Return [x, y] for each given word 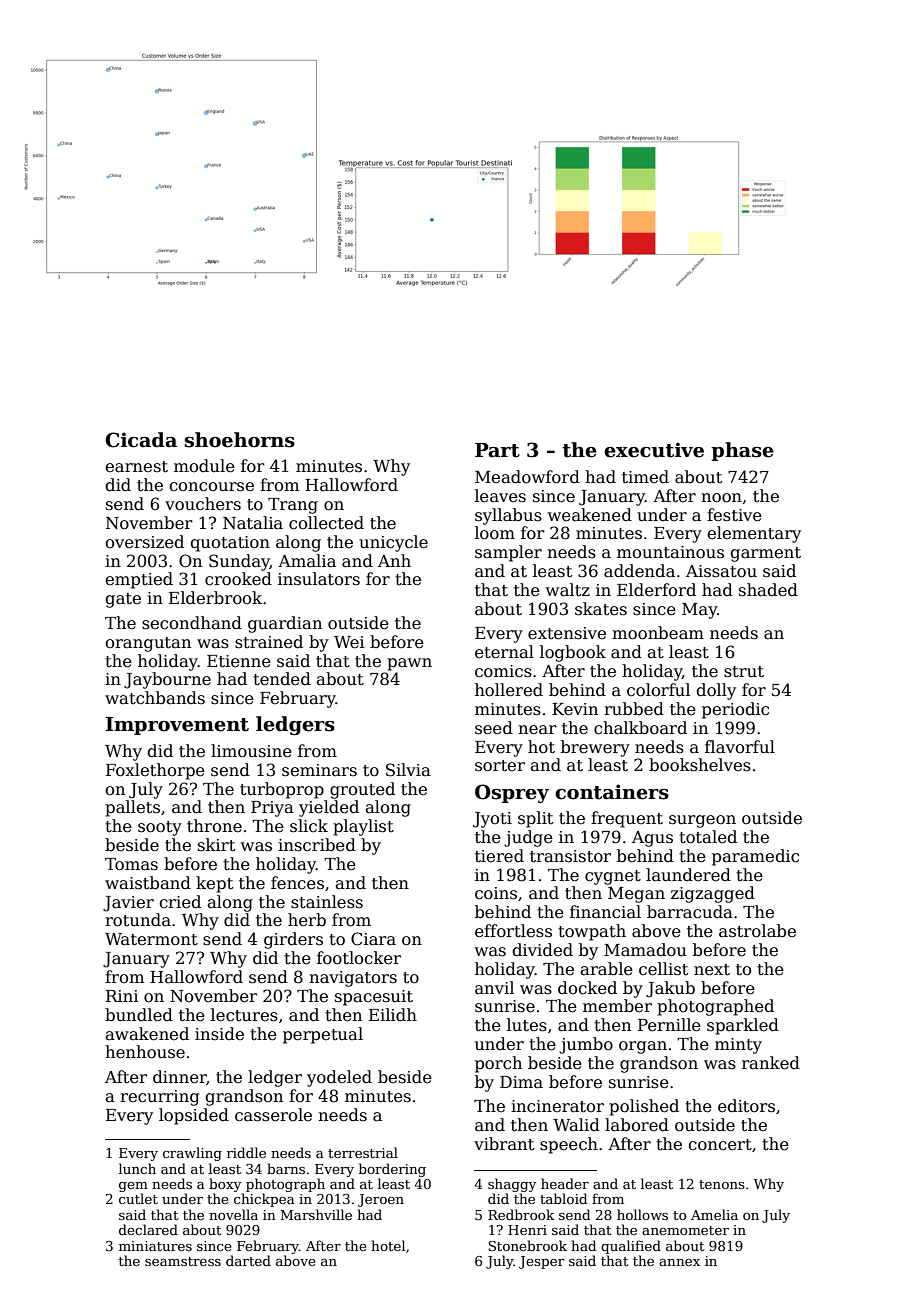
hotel [388, 1245]
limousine [251, 751]
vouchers [203, 504]
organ [643, 1047]
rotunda [138, 920]
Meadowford [527, 477]
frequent [627, 819]
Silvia [408, 770]
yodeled [339, 1078]
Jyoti [492, 820]
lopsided [194, 1116]
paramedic [755, 857]
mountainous [670, 552]
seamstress [183, 1261]
